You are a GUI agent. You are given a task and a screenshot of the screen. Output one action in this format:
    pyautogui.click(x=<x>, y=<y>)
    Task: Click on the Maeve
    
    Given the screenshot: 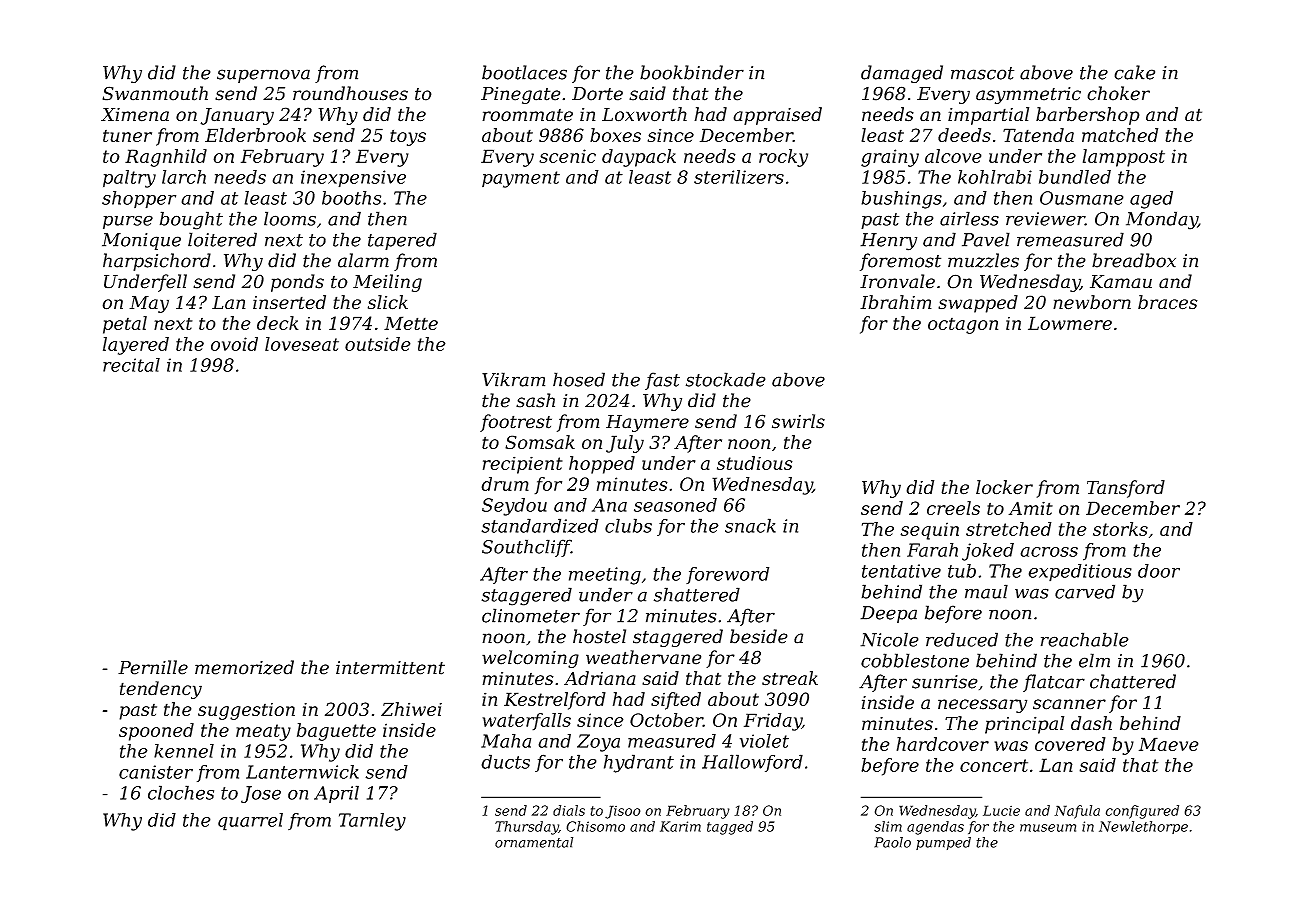 What is the action you would take?
    pyautogui.click(x=1169, y=744)
